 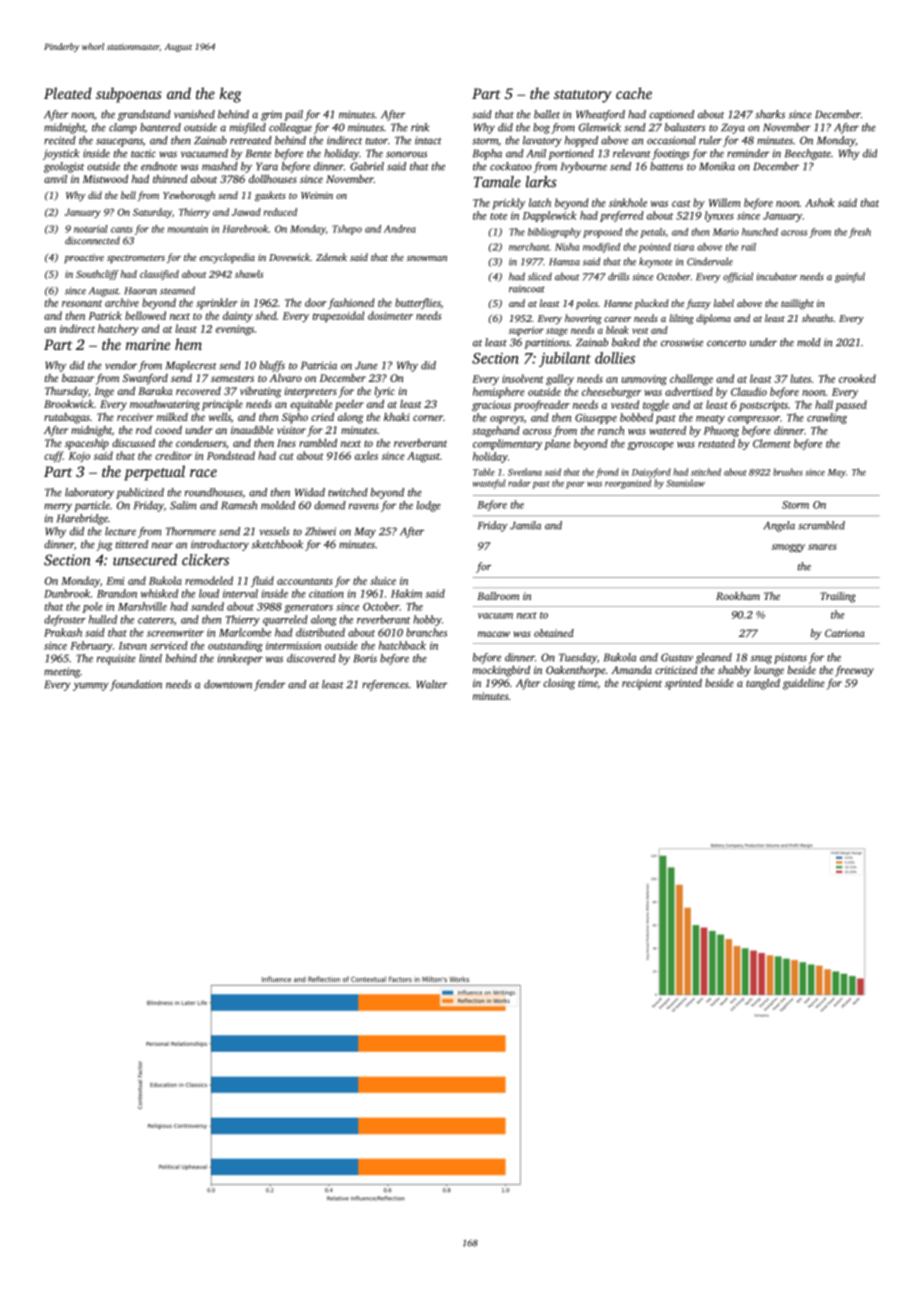 What do you see at coordinates (116, 659) in the screenshot?
I see `requisite` at bounding box center [116, 659].
